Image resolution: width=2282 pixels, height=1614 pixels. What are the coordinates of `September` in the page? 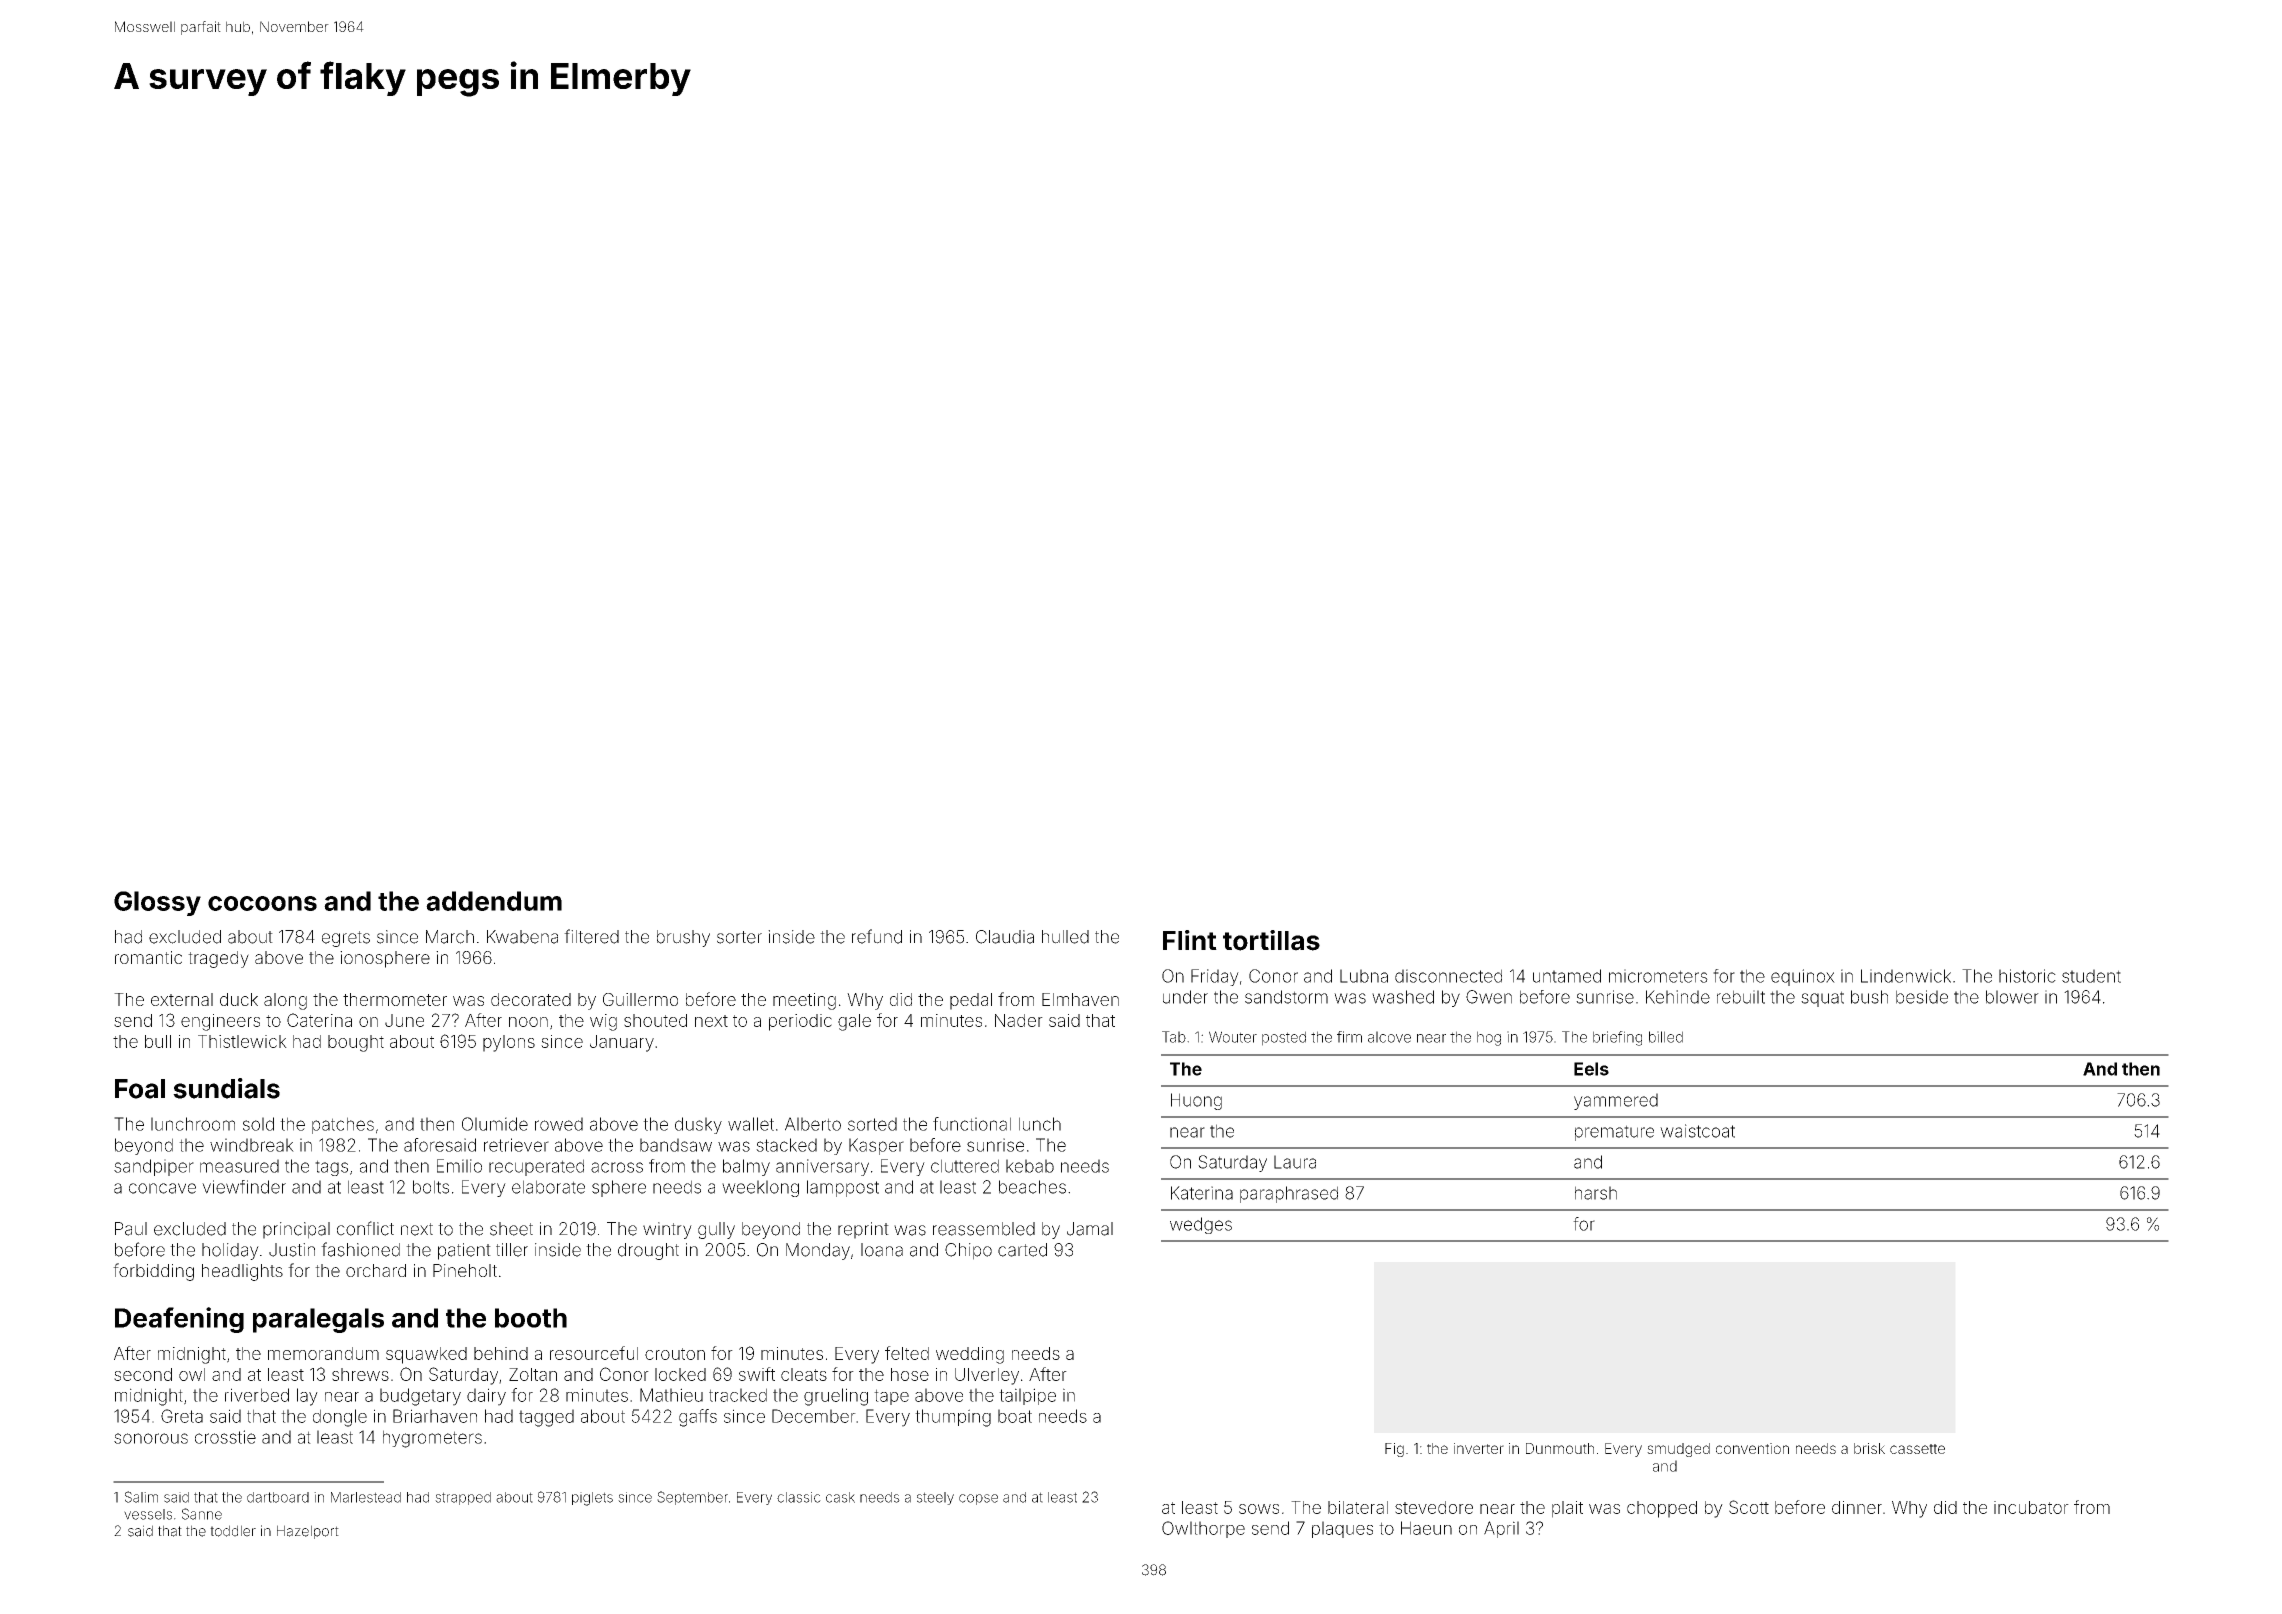 It's located at (692, 1498).
